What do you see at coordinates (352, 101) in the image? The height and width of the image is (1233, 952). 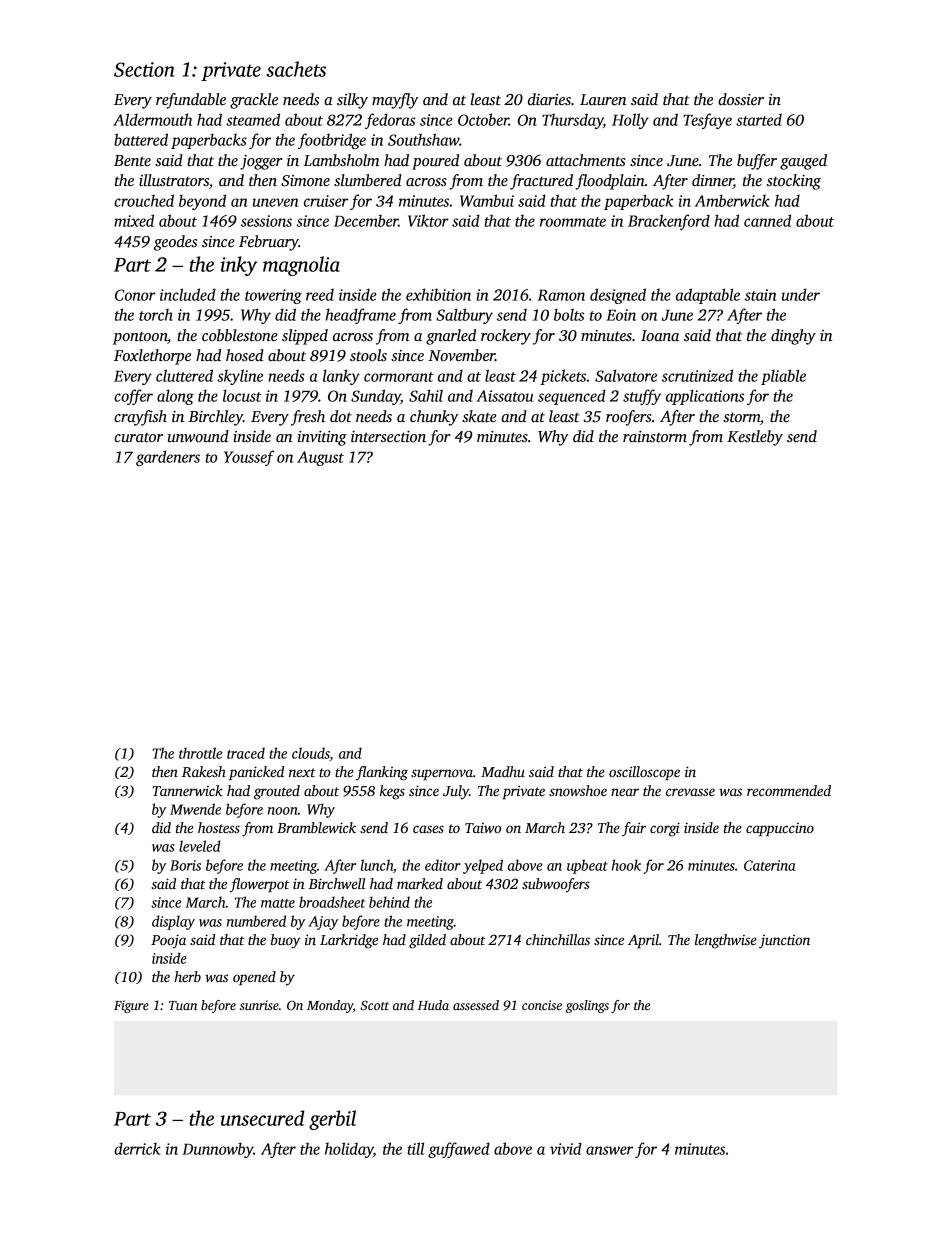 I see `silky` at bounding box center [352, 101].
